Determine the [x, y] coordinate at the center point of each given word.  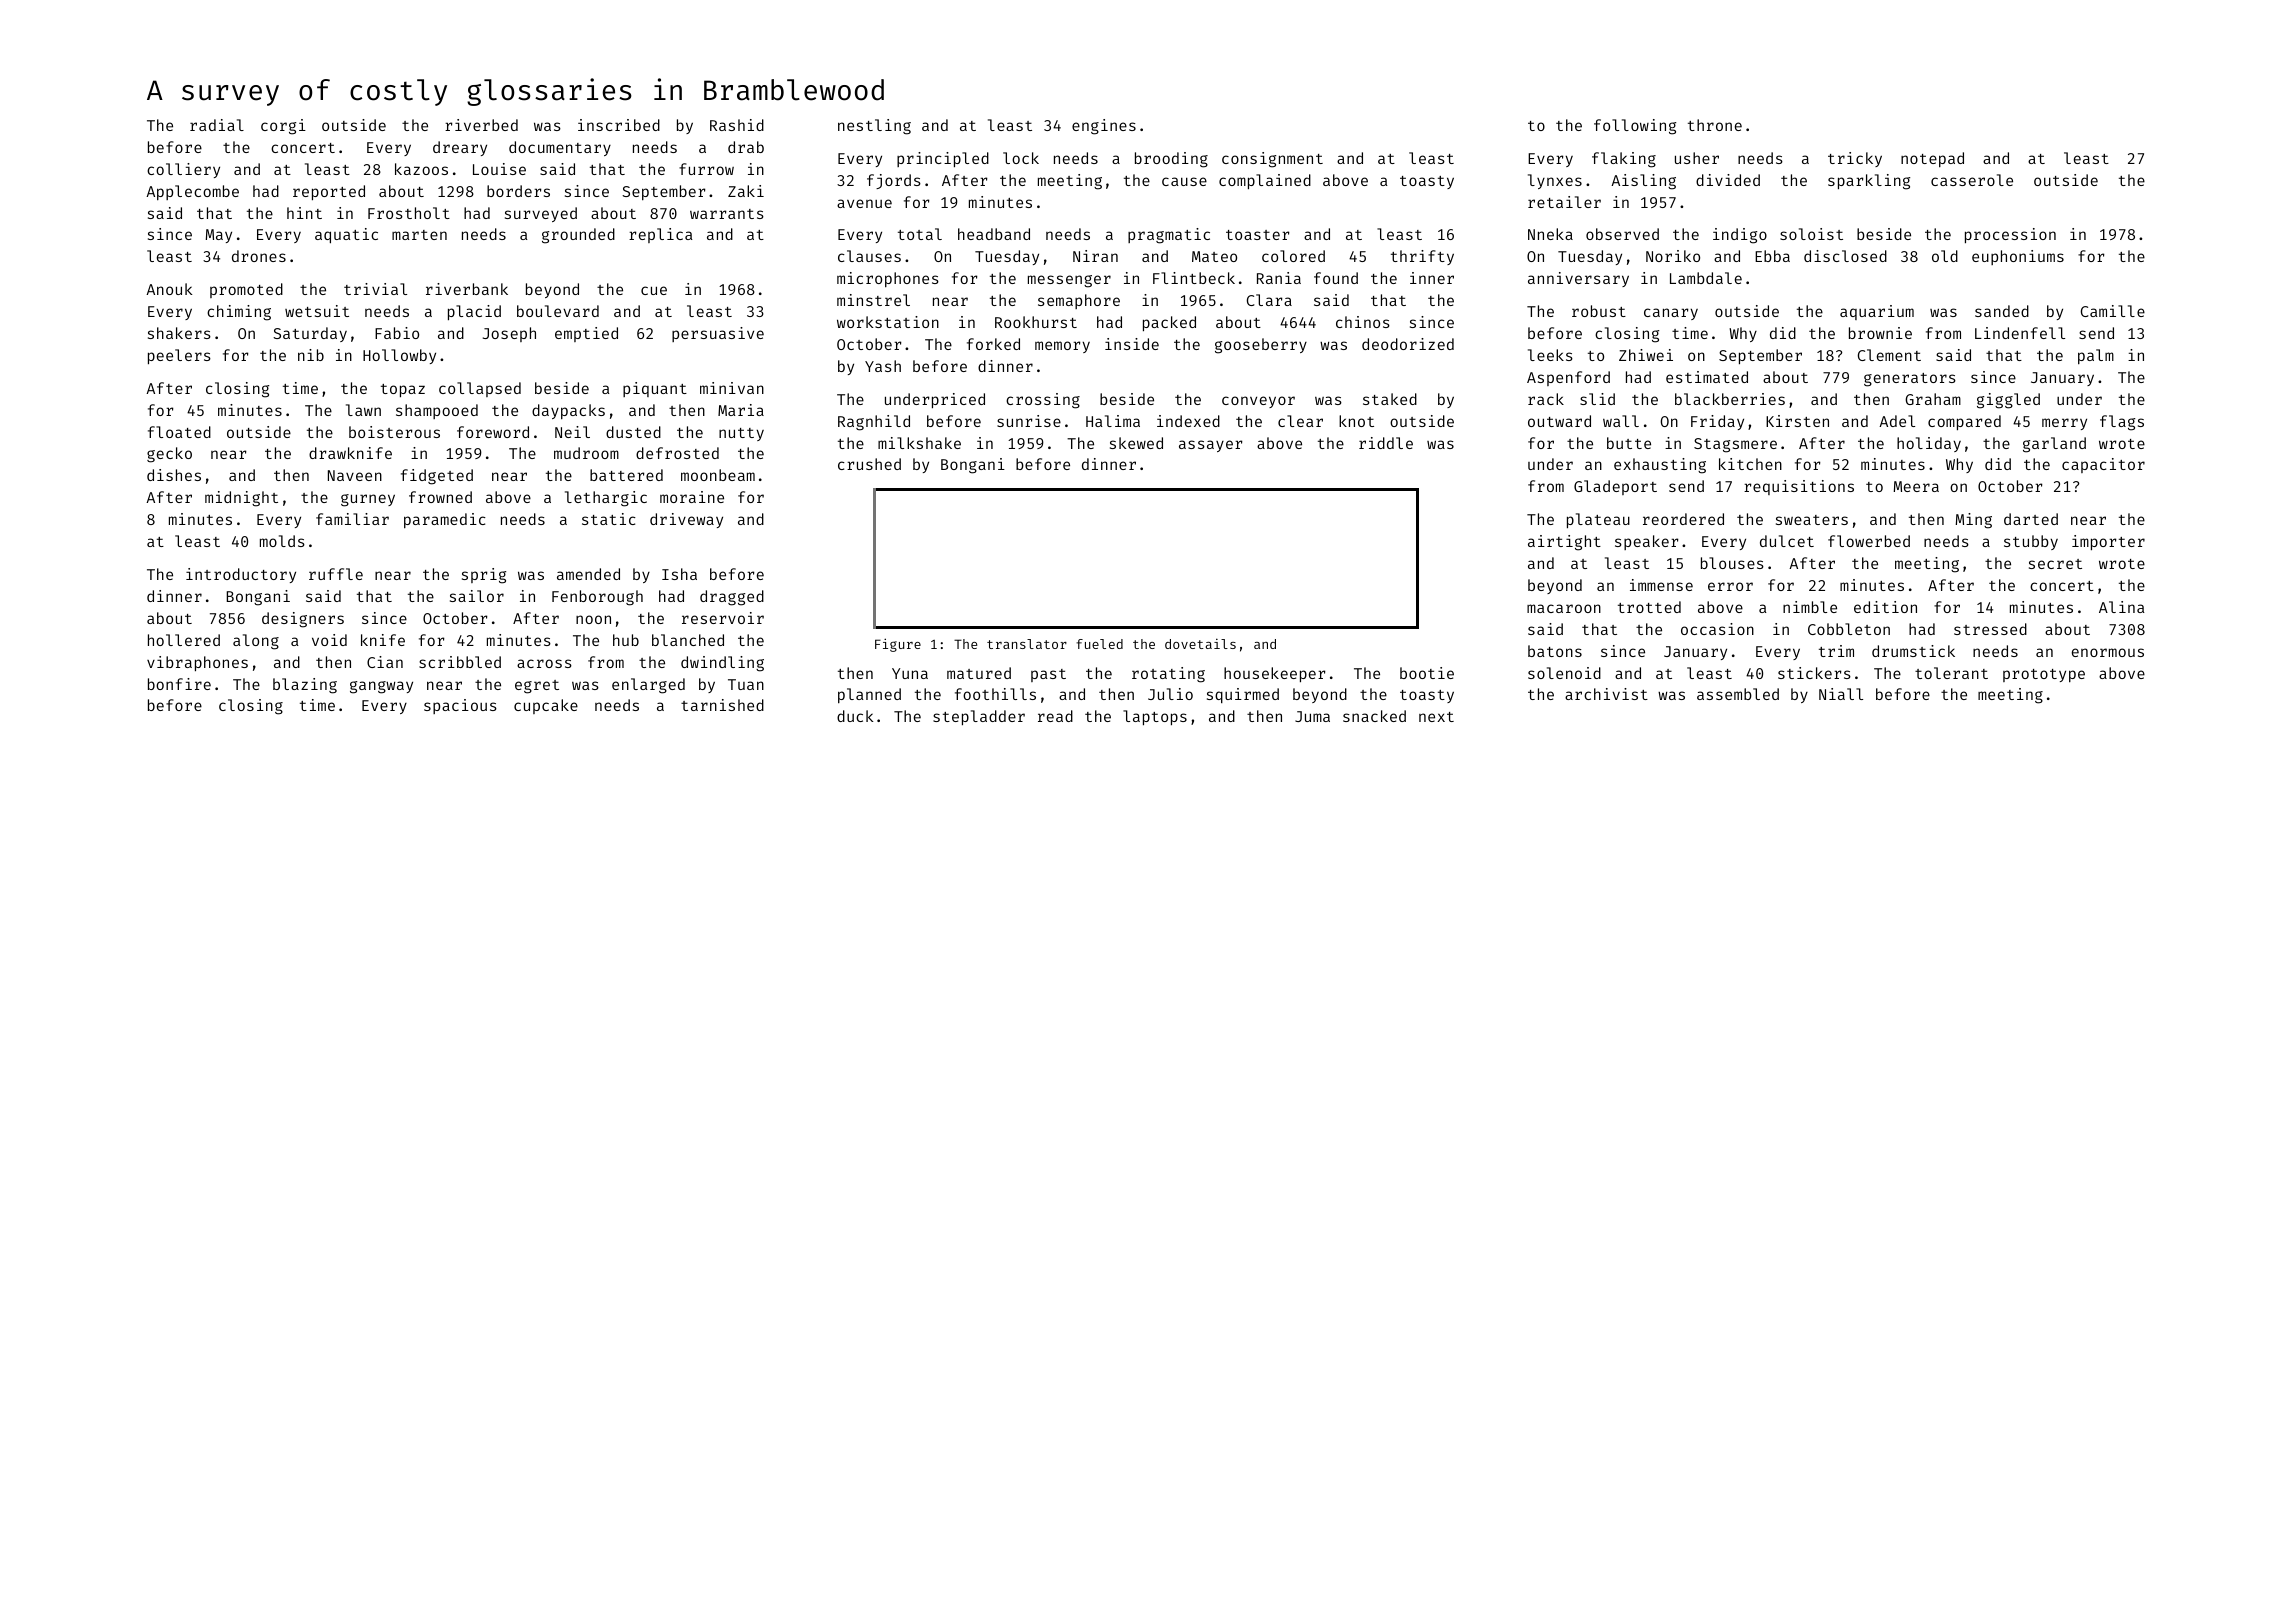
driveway [686, 520]
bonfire [179, 684]
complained [1265, 181]
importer [2108, 542]
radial [217, 125]
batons [1555, 651]
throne [1715, 125]
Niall [1841, 694]
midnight [241, 499]
